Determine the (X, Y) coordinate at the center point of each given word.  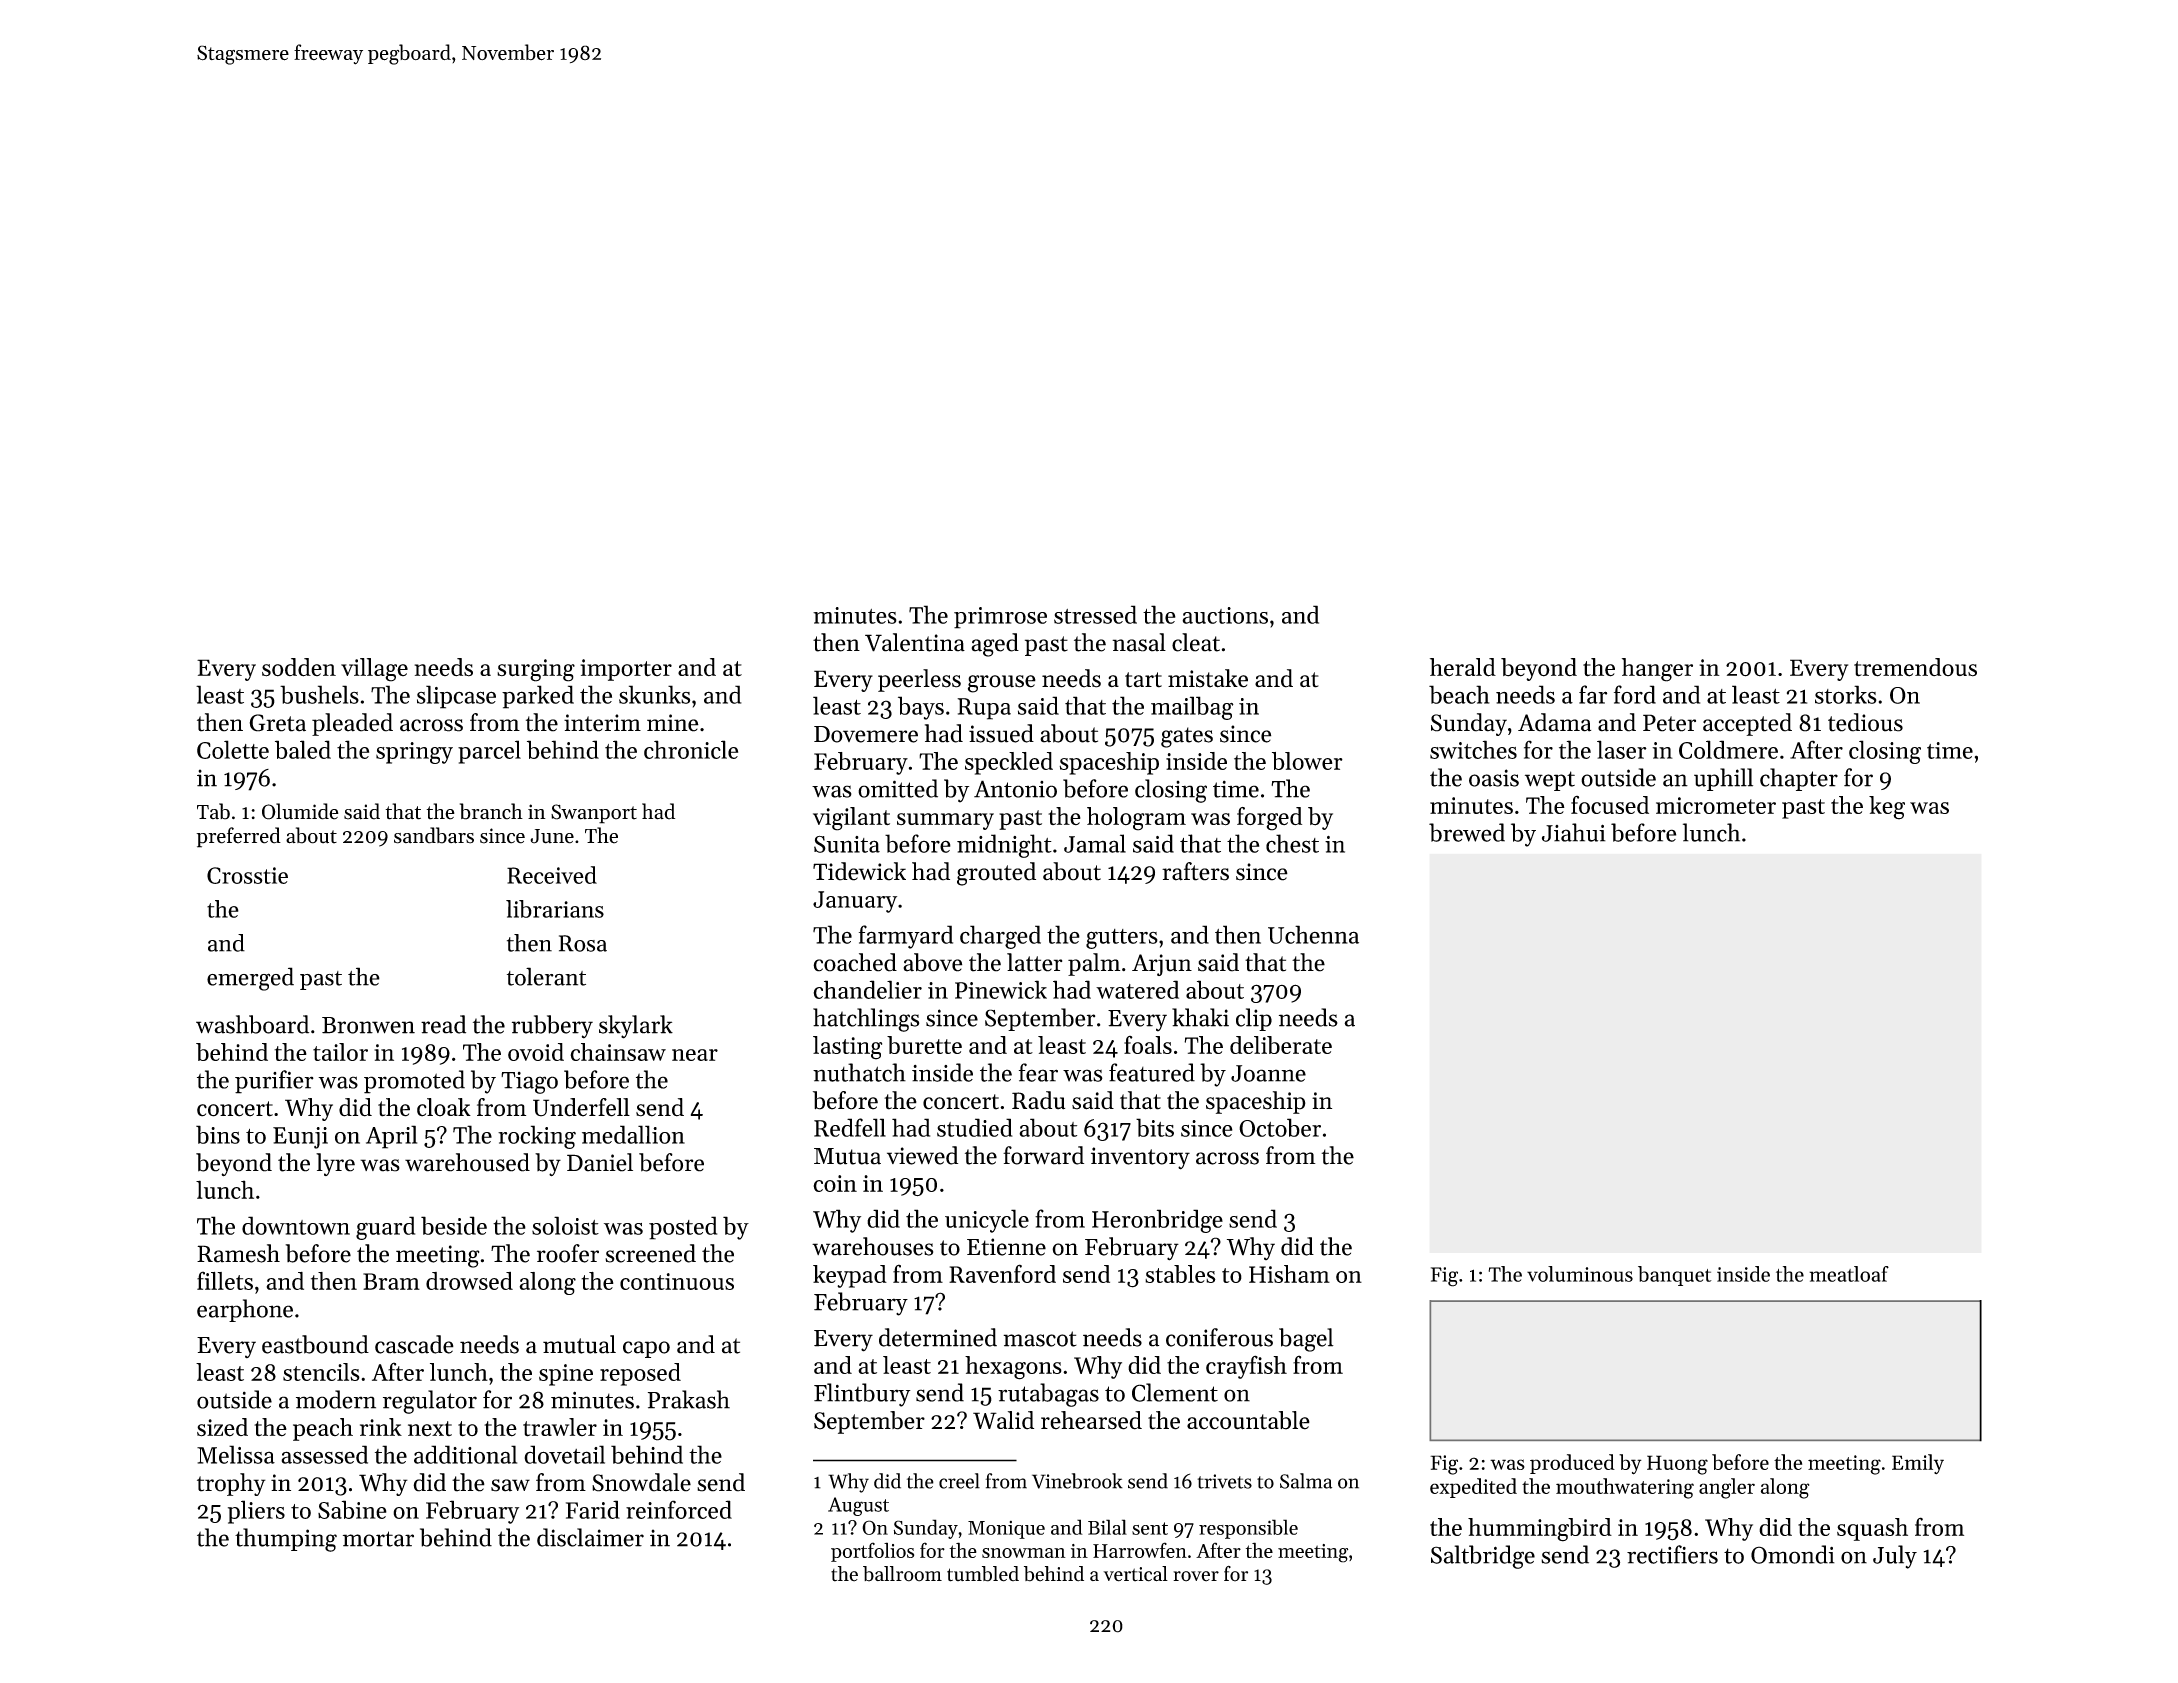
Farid (593, 1509)
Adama (1554, 722)
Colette (233, 749)
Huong (1677, 1465)
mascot (1040, 1339)
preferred (238, 837)
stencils (321, 1372)
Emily (1918, 1464)
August (858, 1506)
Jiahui (1574, 832)
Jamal (1095, 843)
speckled (1009, 763)
